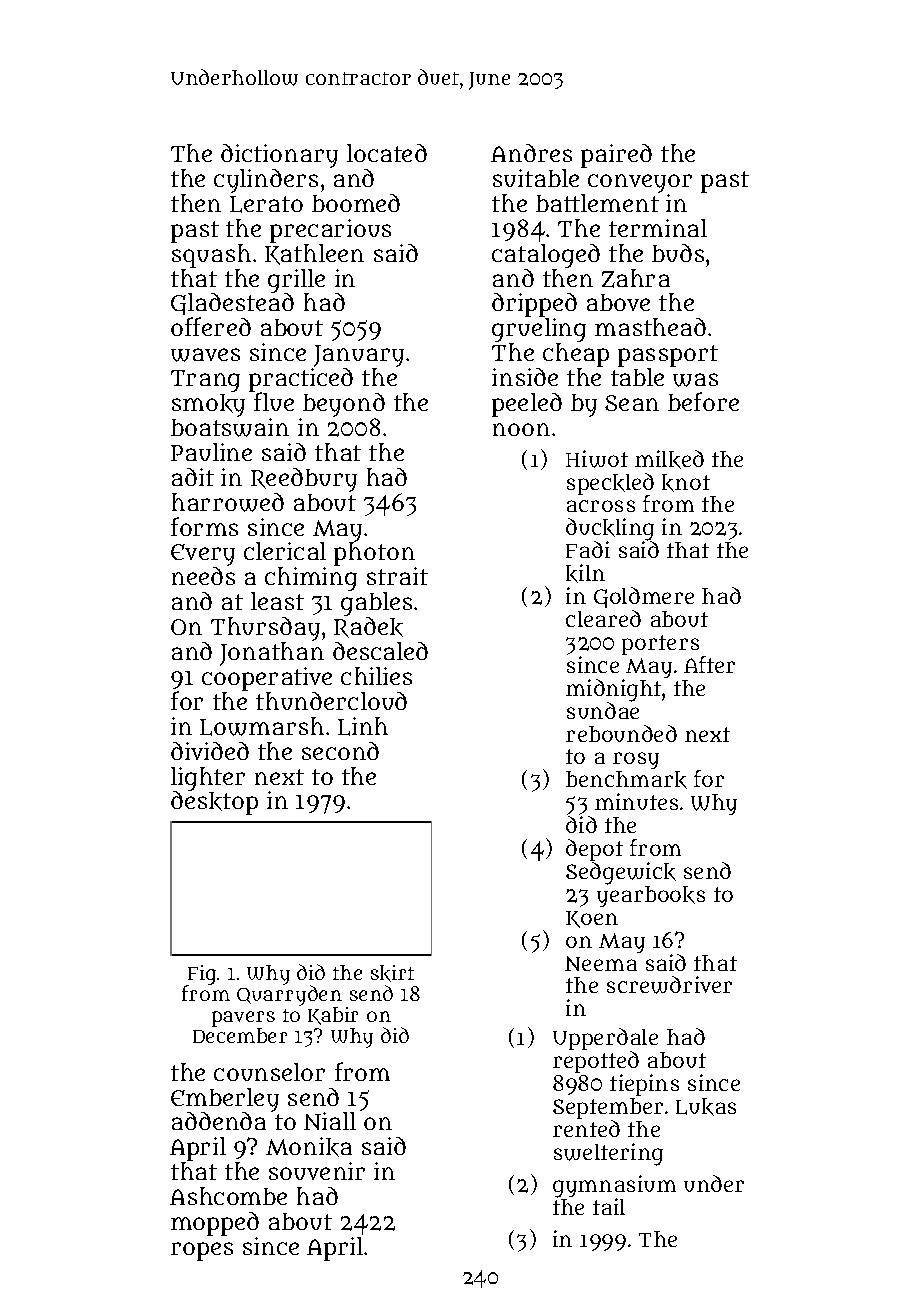  I want to click on ropes, so click(202, 1251).
